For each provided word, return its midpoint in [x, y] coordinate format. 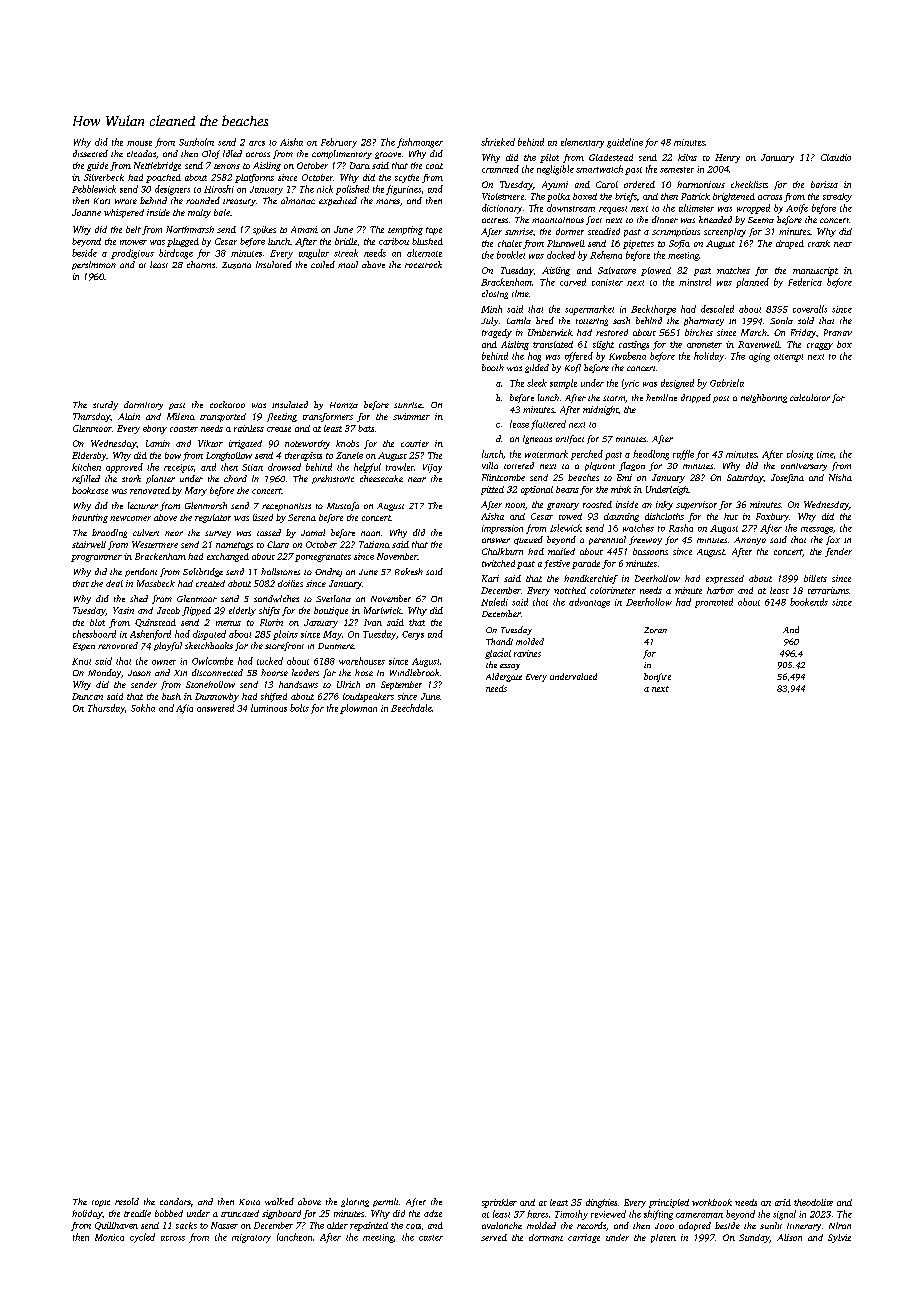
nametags [234, 546]
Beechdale [411, 708]
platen [663, 1238]
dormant [546, 1237]
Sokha [143, 708]
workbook [712, 1202]
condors [175, 1201]
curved [573, 282]
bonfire [657, 677]
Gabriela [727, 383]
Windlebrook [414, 672]
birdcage [176, 254]
